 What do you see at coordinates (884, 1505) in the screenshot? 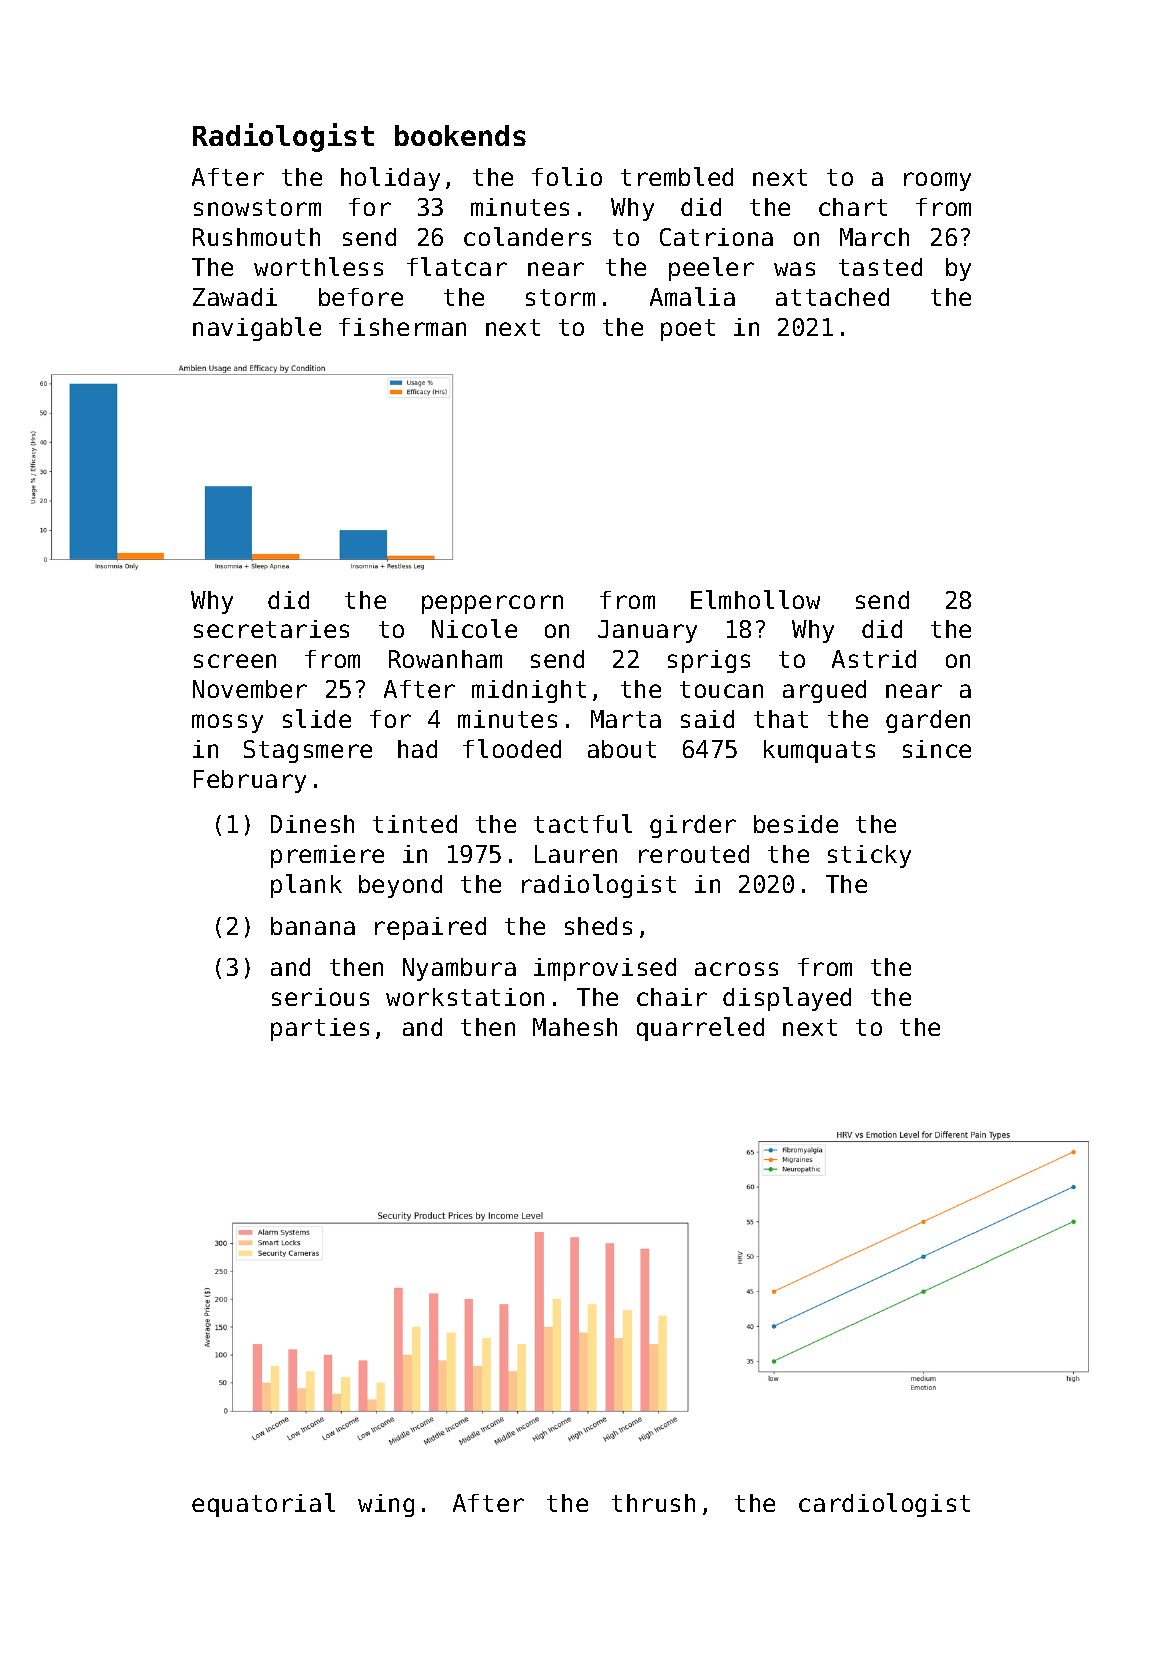
I see `cardiologist` at bounding box center [884, 1505].
